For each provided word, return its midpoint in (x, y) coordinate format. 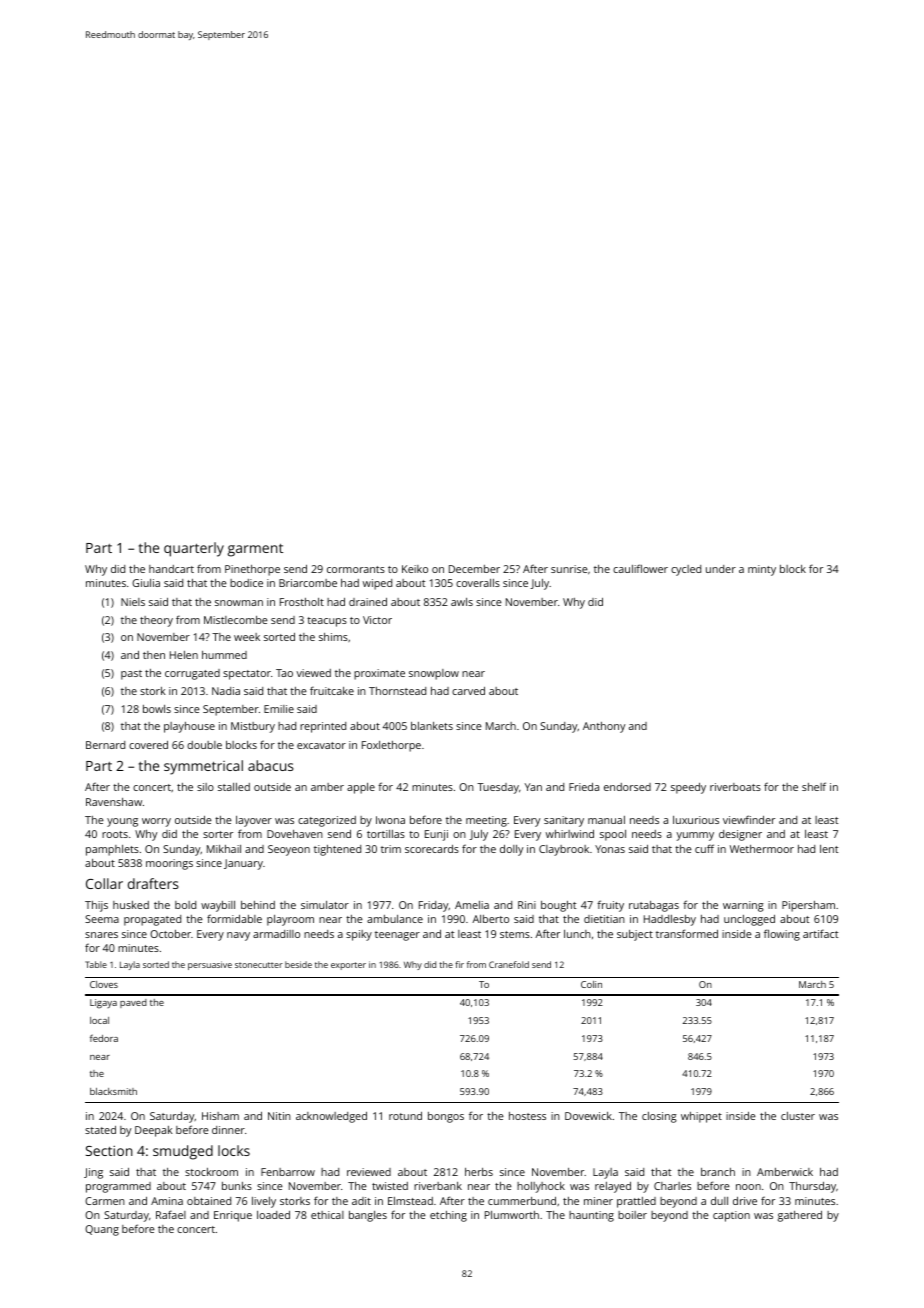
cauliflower (640, 568)
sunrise (569, 569)
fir (459, 964)
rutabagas (654, 906)
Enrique (233, 1216)
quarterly (194, 549)
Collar (104, 883)
